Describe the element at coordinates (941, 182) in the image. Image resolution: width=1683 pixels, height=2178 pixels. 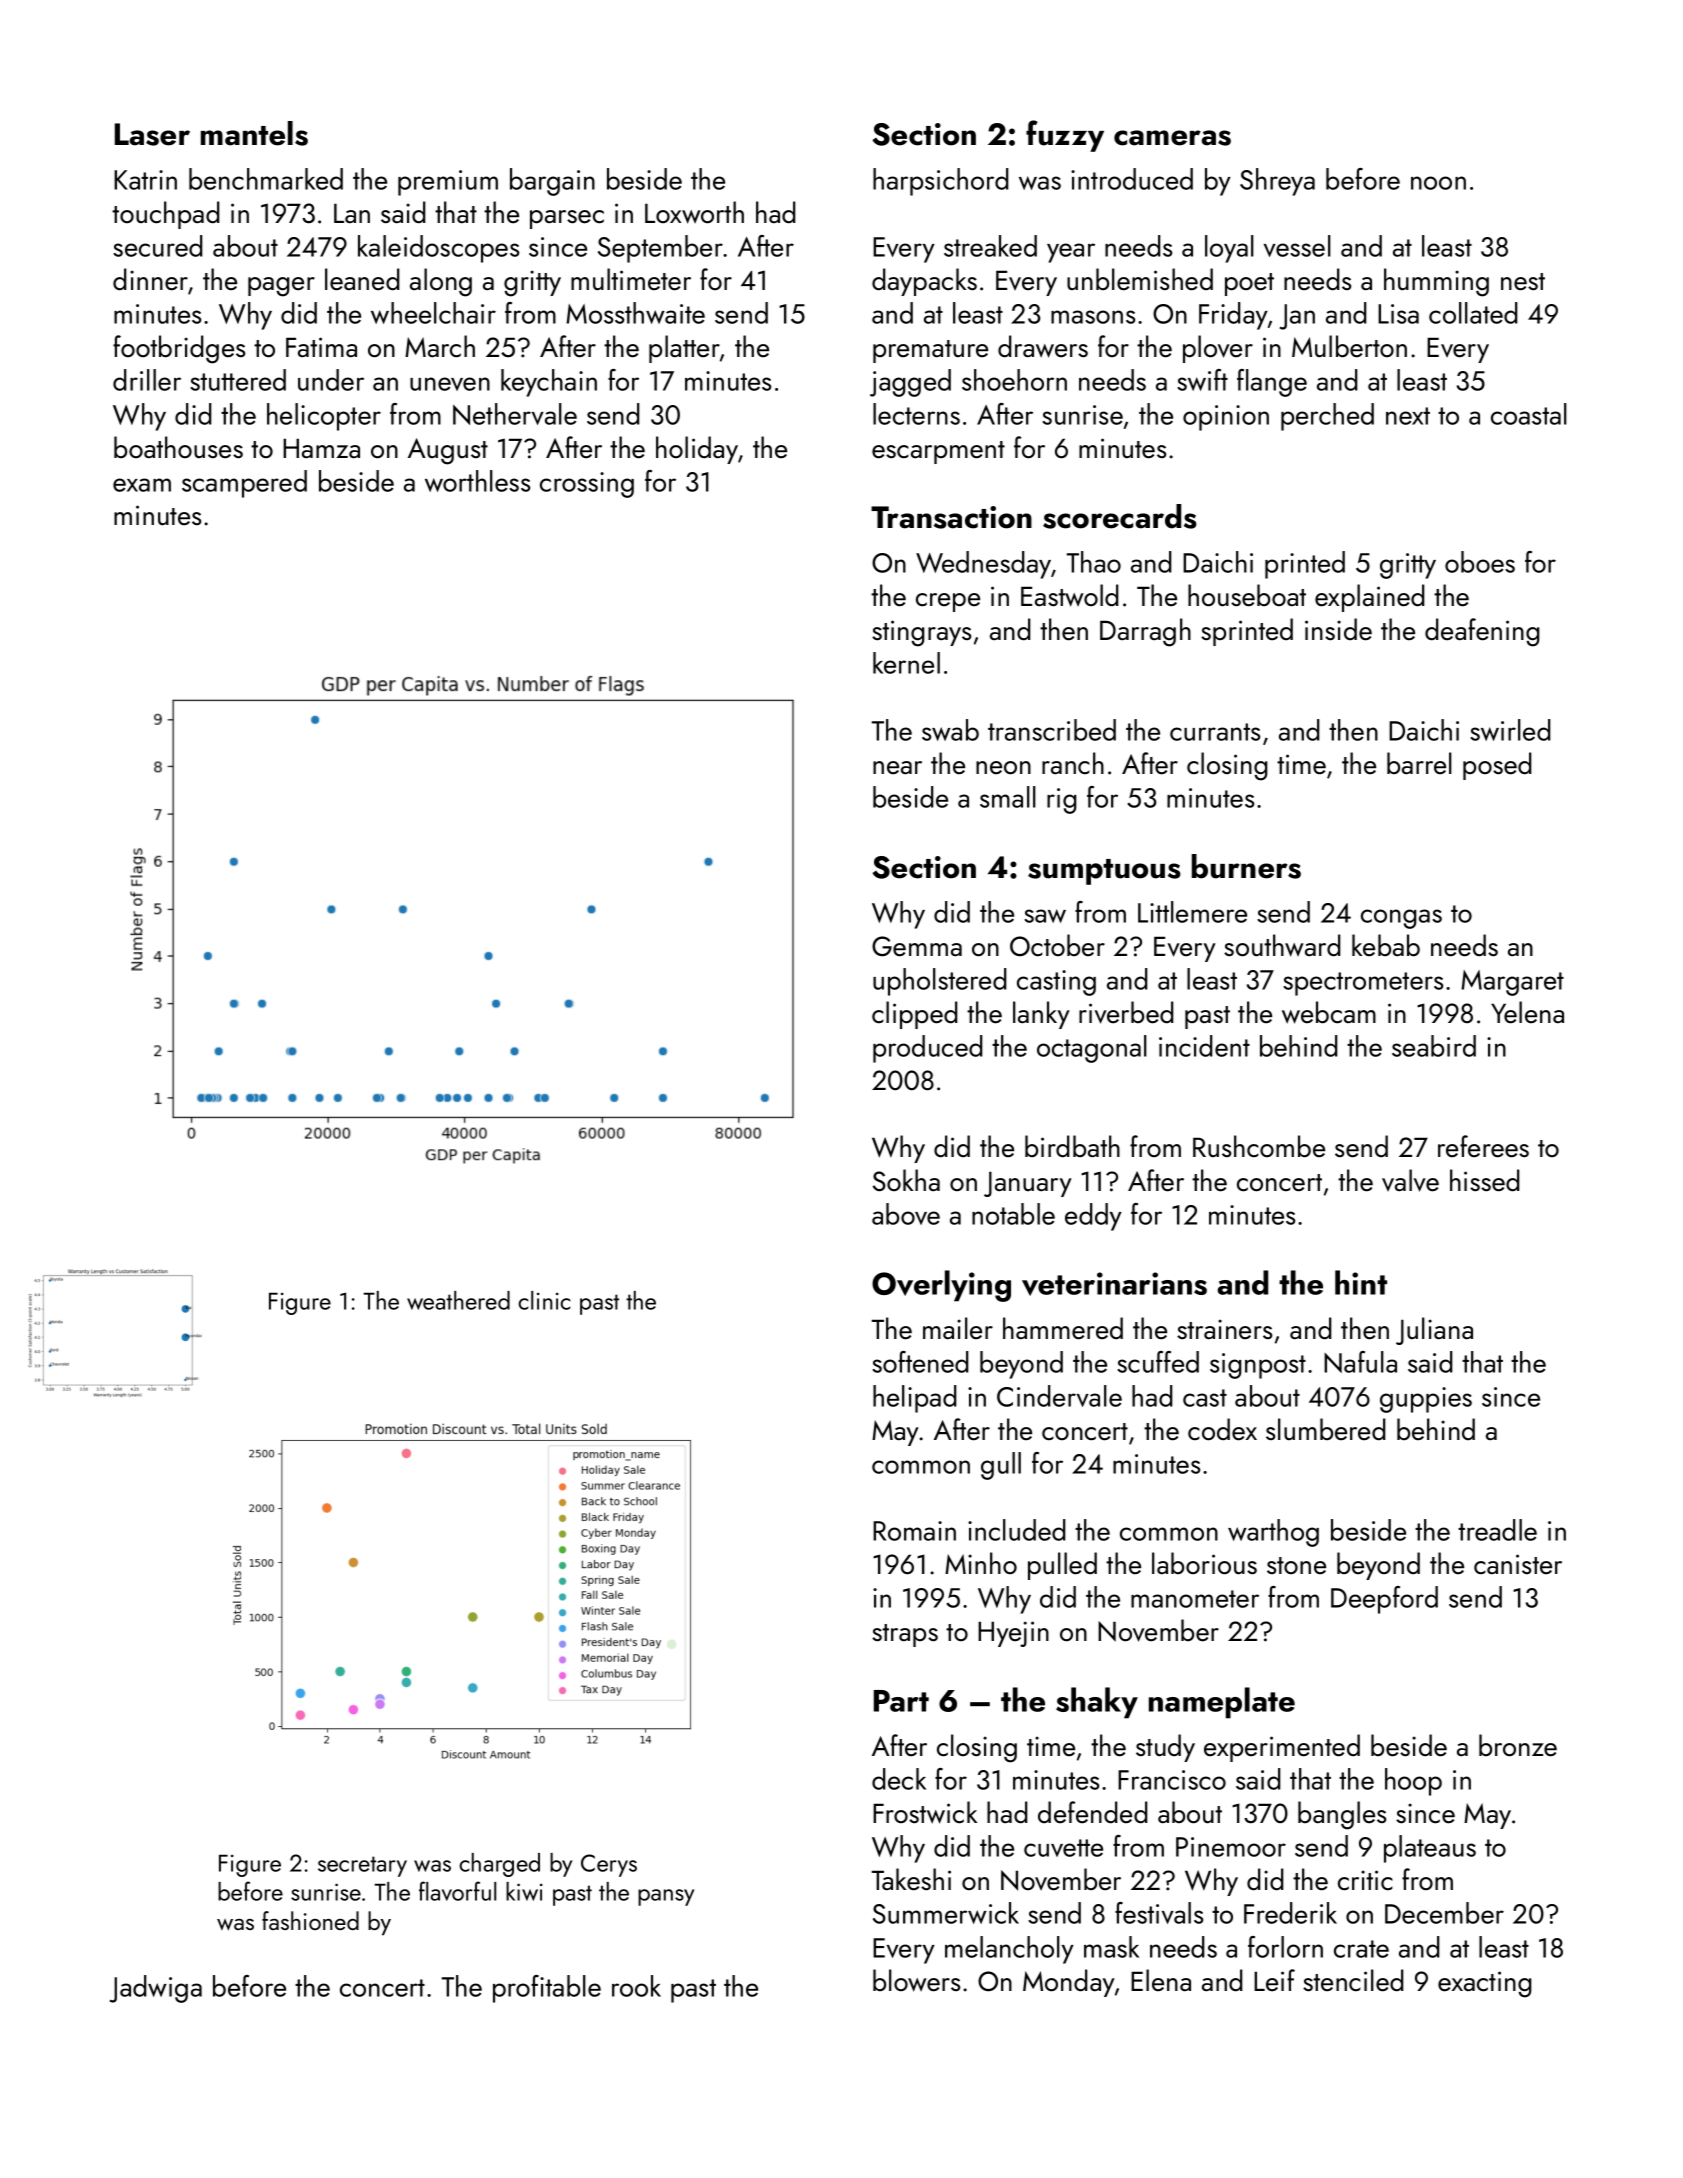
I see `harpsichord` at that location.
